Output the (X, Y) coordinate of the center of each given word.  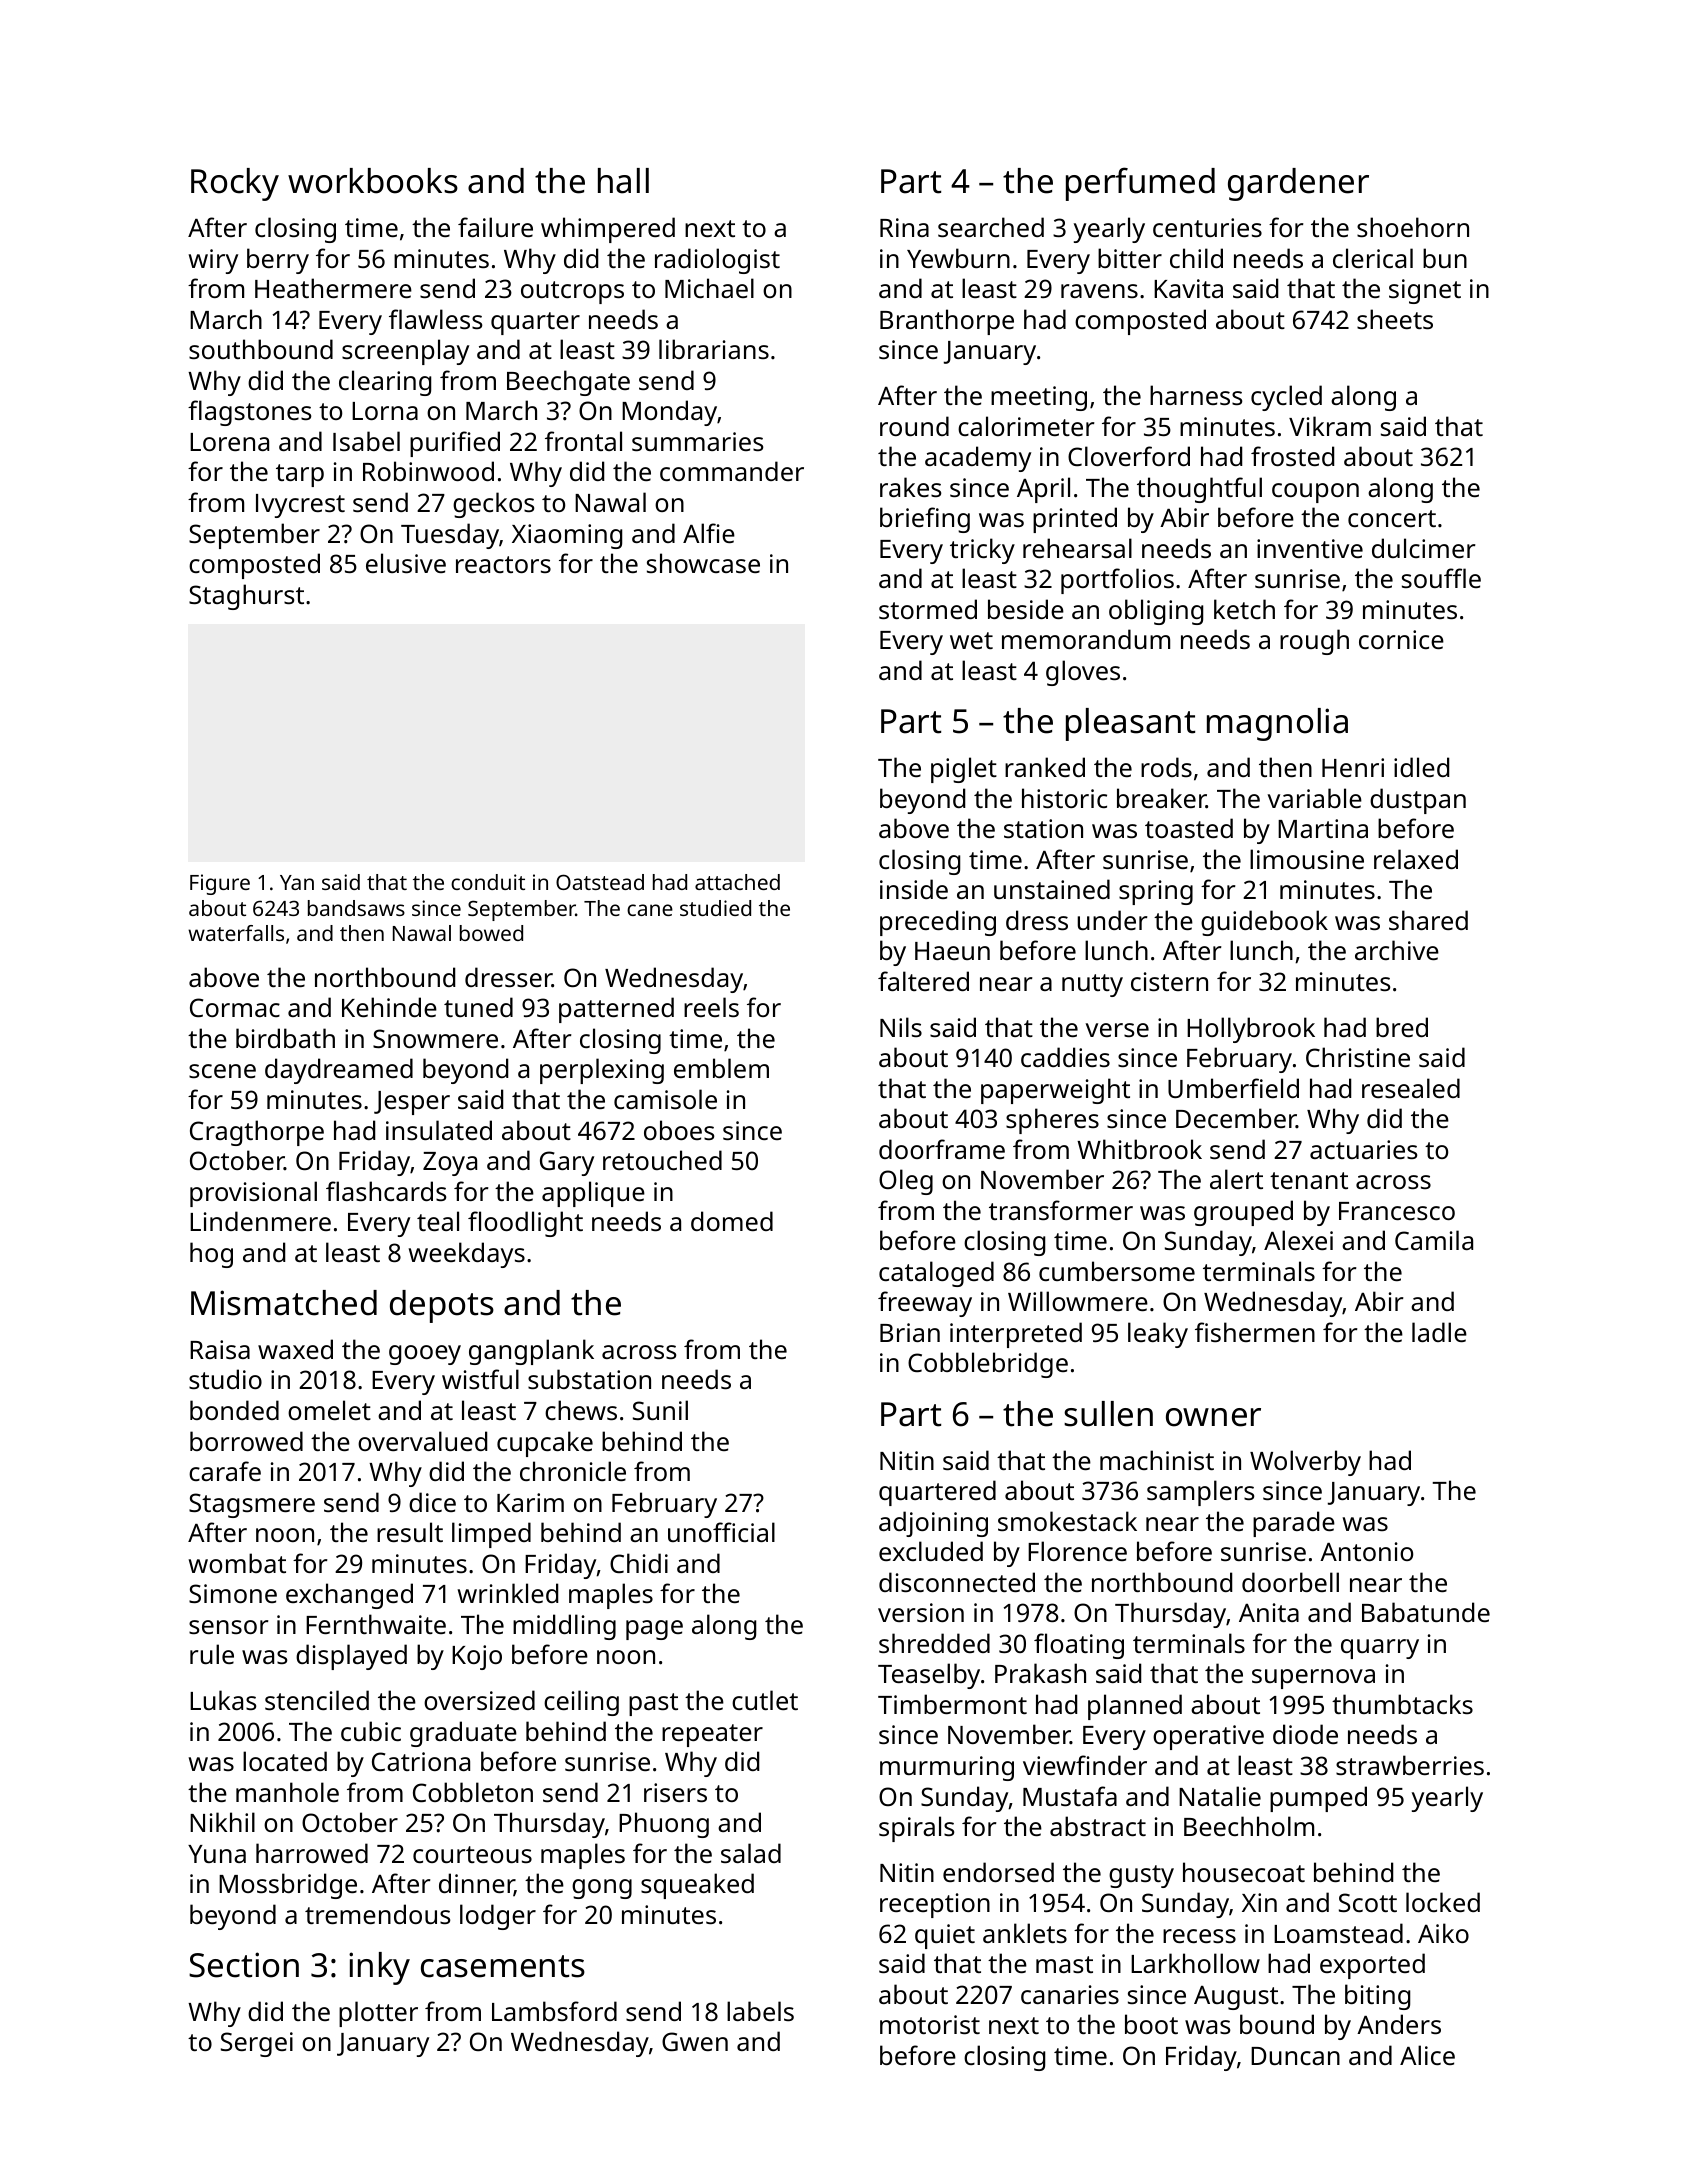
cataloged (936, 1274)
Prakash (1040, 1673)
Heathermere (333, 288)
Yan (297, 882)
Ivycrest (300, 506)
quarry (1380, 1649)
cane (650, 910)
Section (244, 1965)
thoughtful (1199, 490)
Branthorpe (947, 322)
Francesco (1397, 1211)
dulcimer (1423, 548)
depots (442, 1306)
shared (1428, 920)
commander (732, 471)
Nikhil (222, 1822)
